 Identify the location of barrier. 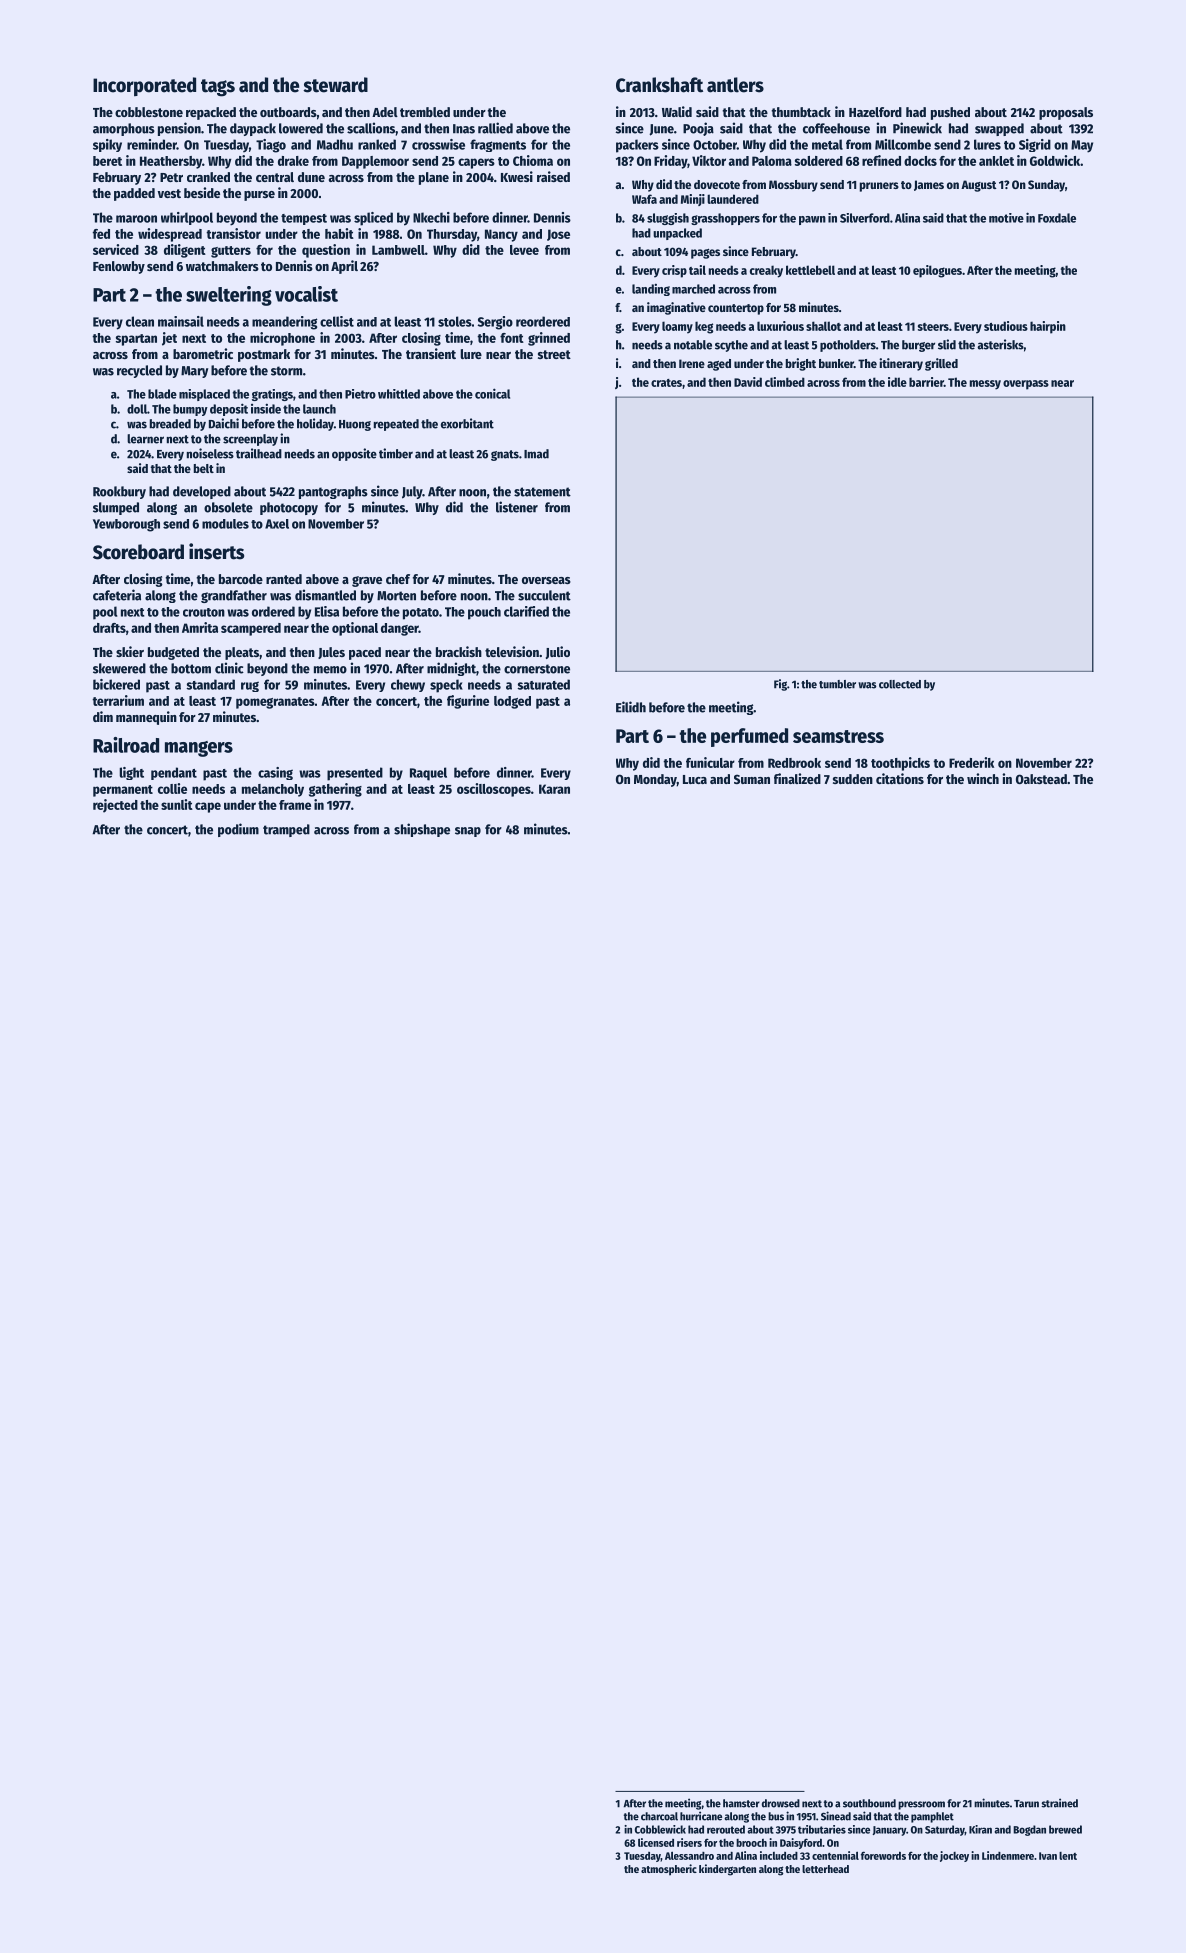
(926, 382).
